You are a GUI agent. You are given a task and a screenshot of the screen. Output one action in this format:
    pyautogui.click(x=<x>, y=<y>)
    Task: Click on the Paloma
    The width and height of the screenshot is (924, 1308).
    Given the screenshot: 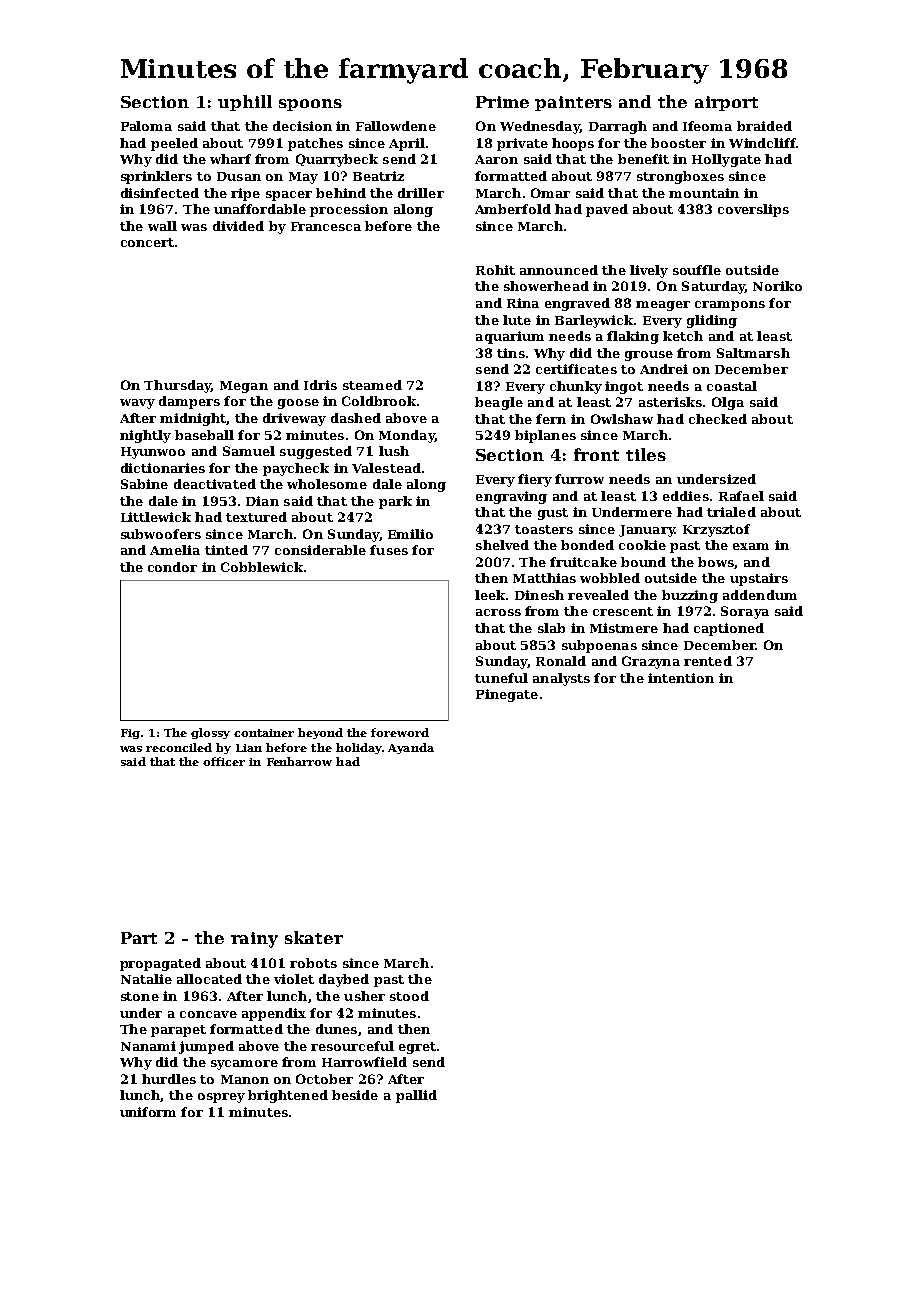 What is the action you would take?
    pyautogui.click(x=146, y=126)
